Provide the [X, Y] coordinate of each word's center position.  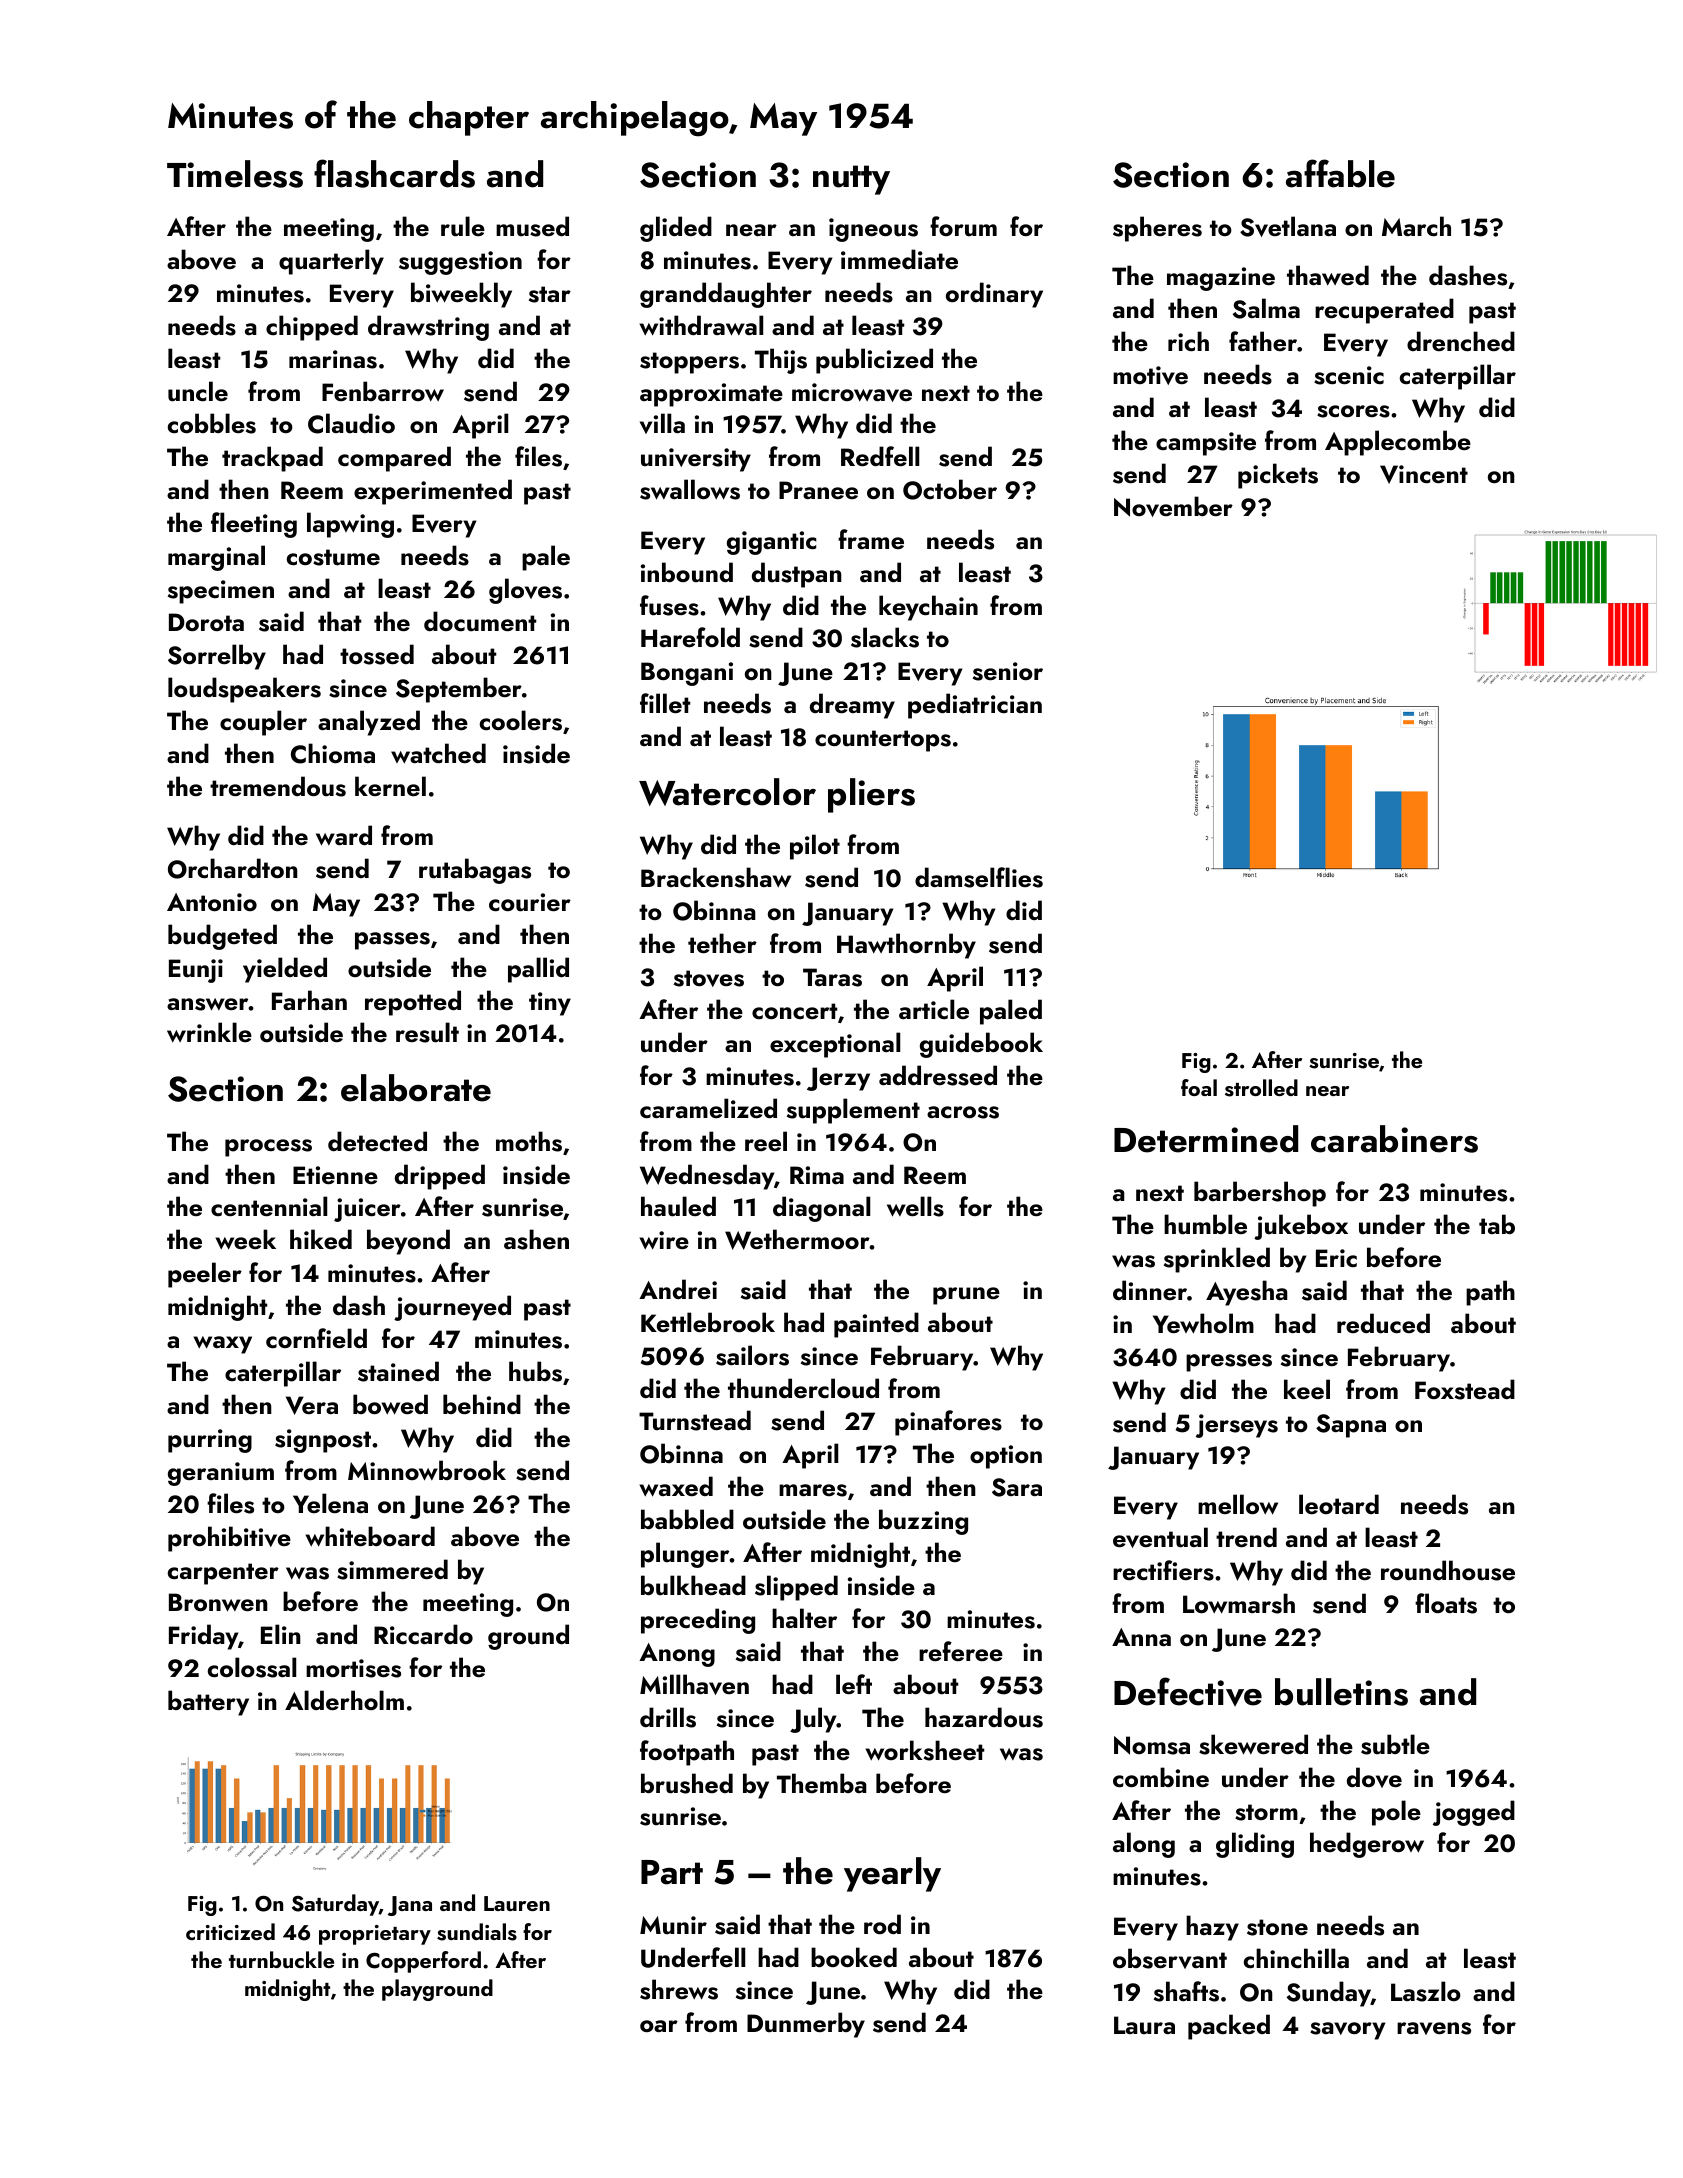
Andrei [678, 1289]
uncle [198, 391]
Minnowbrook [427, 1470]
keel [1307, 1389]
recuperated [1384, 311]
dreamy [852, 706]
